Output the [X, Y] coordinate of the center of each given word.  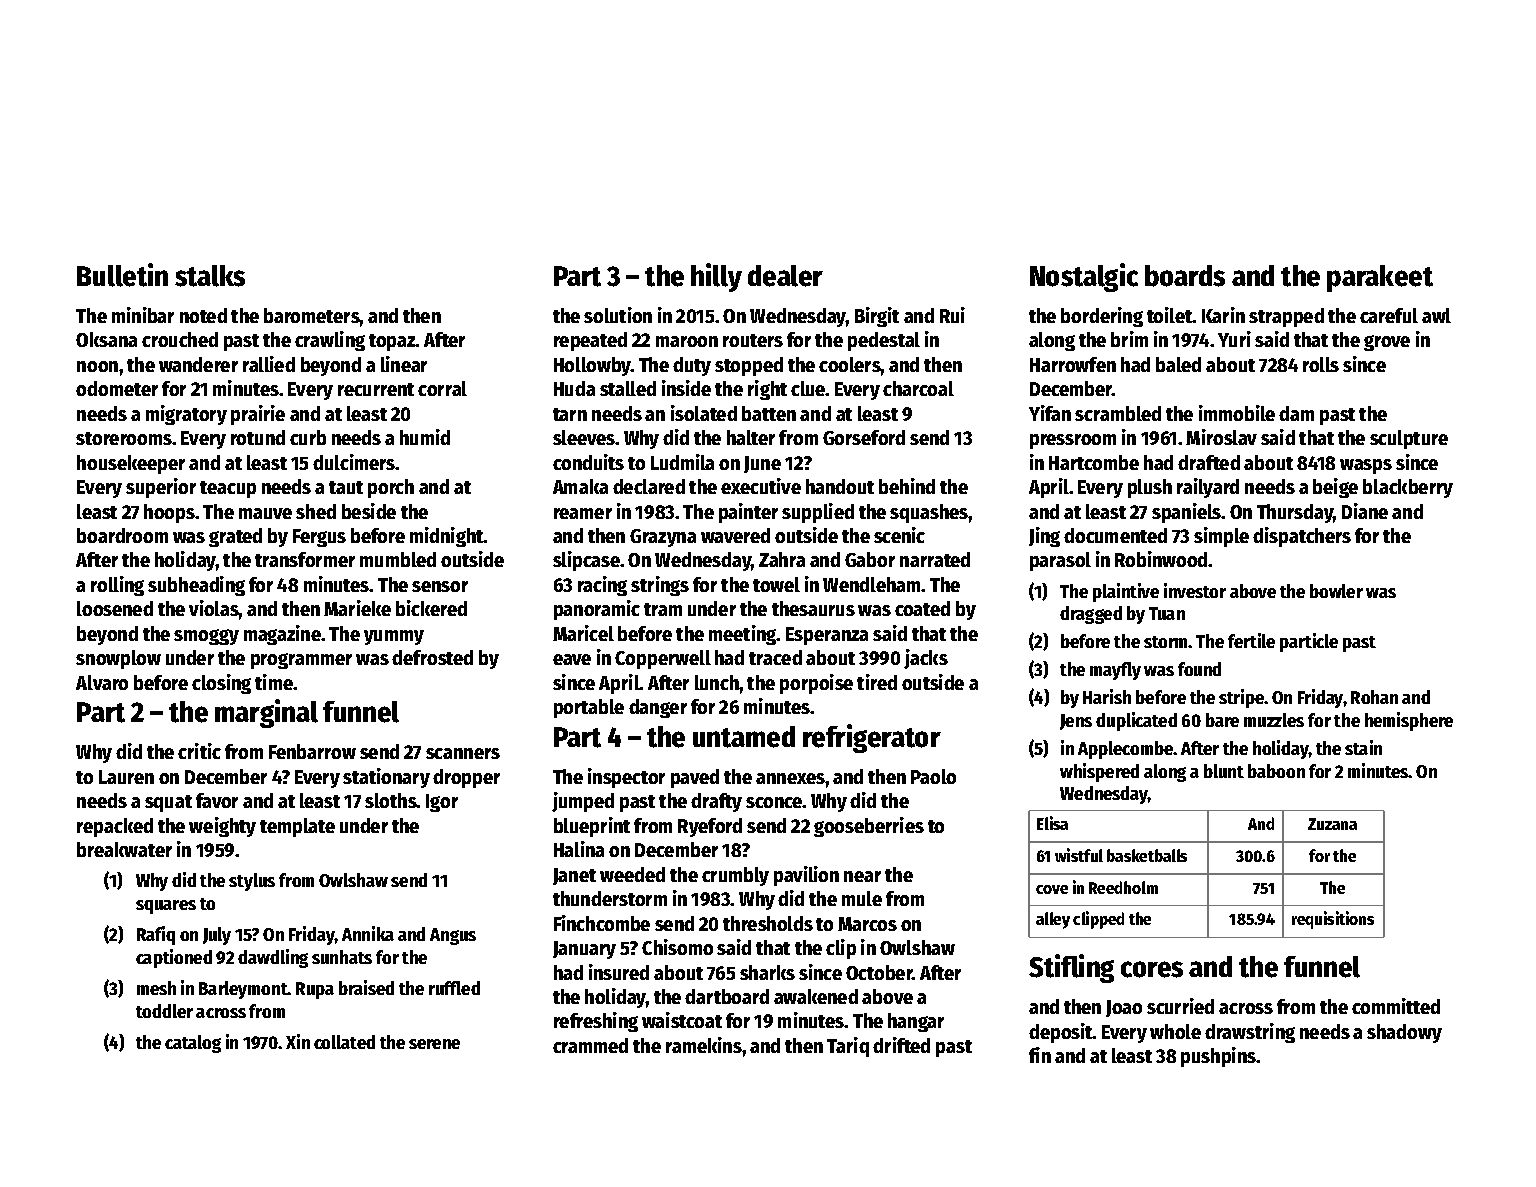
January [584, 950]
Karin [1223, 315]
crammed [590, 1045]
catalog [193, 1044]
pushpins [1218, 1057]
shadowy [1404, 1033]
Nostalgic [1084, 277]
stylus [252, 882]
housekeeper [131, 464]
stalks [210, 276]
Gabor [870, 559]
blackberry [1408, 488]
